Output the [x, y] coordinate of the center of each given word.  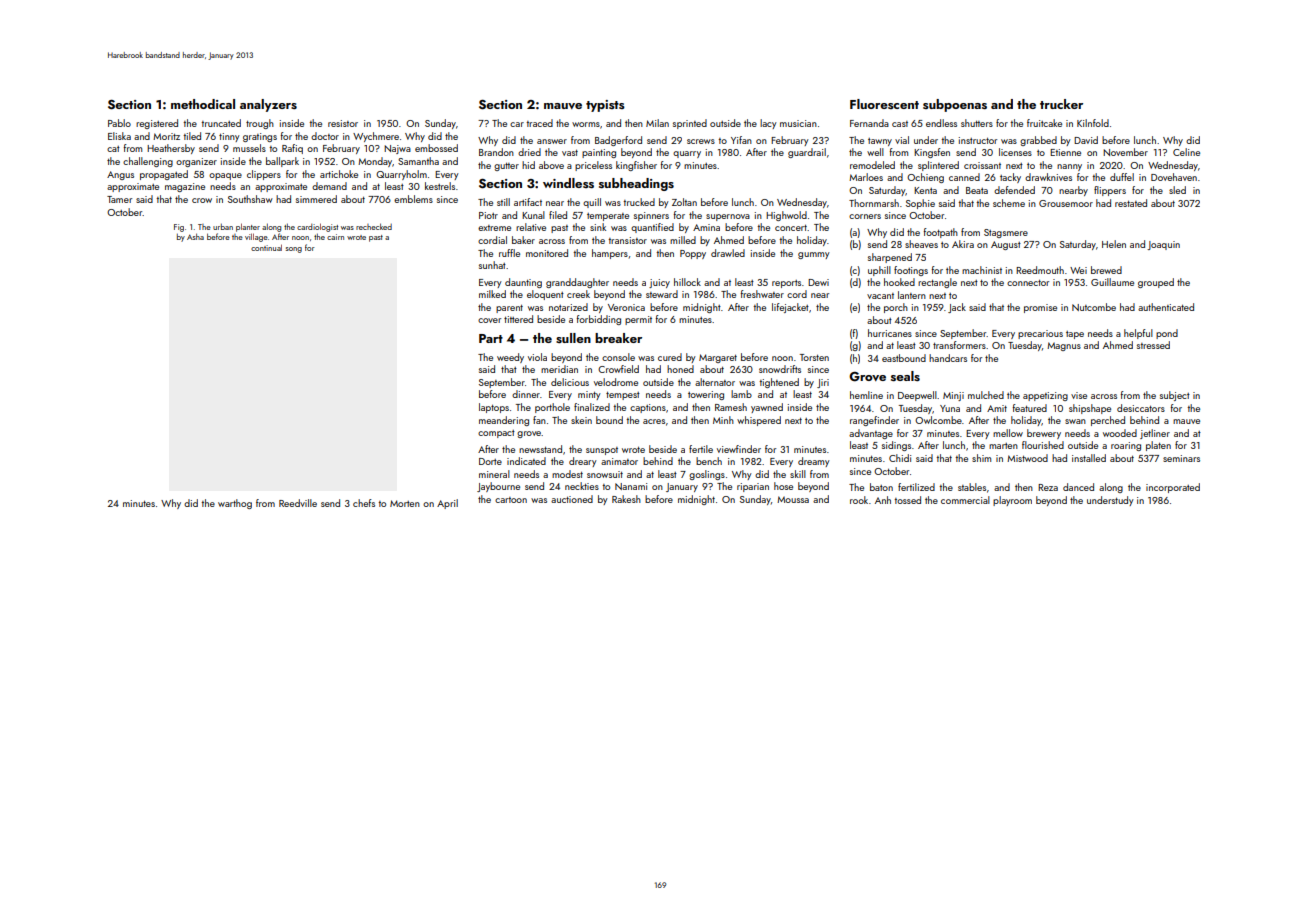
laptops [494, 408]
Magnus [1064, 346]
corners [865, 216]
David [1086, 140]
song [294, 250]
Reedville [298, 503]
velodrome [616, 382]
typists [605, 106]
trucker [1061, 104]
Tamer [119, 199]
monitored [547, 253]
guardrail [807, 153]
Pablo [119, 123]
